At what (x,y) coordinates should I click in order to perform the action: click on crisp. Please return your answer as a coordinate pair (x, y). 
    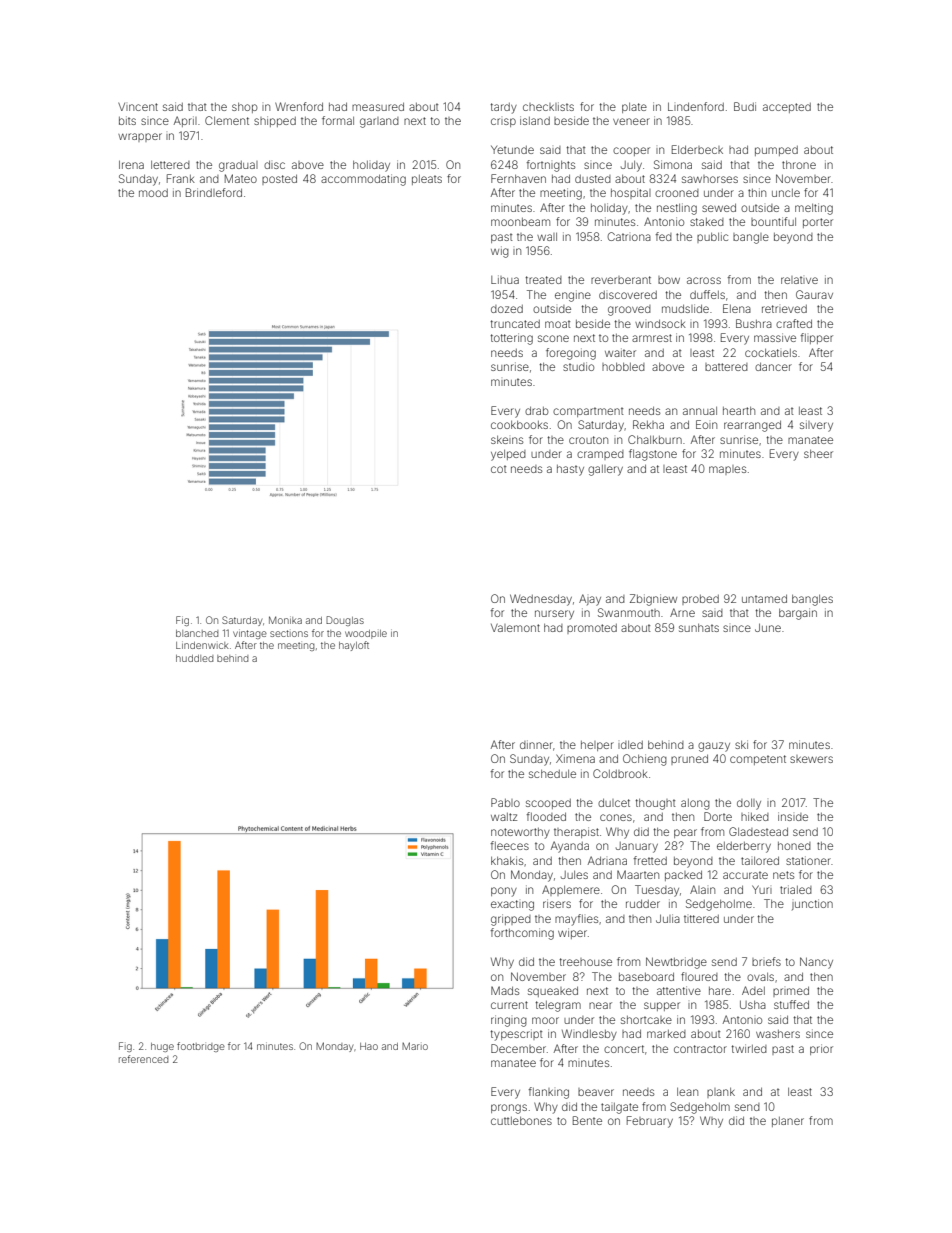
    Looking at the image, I should click on (503, 122).
